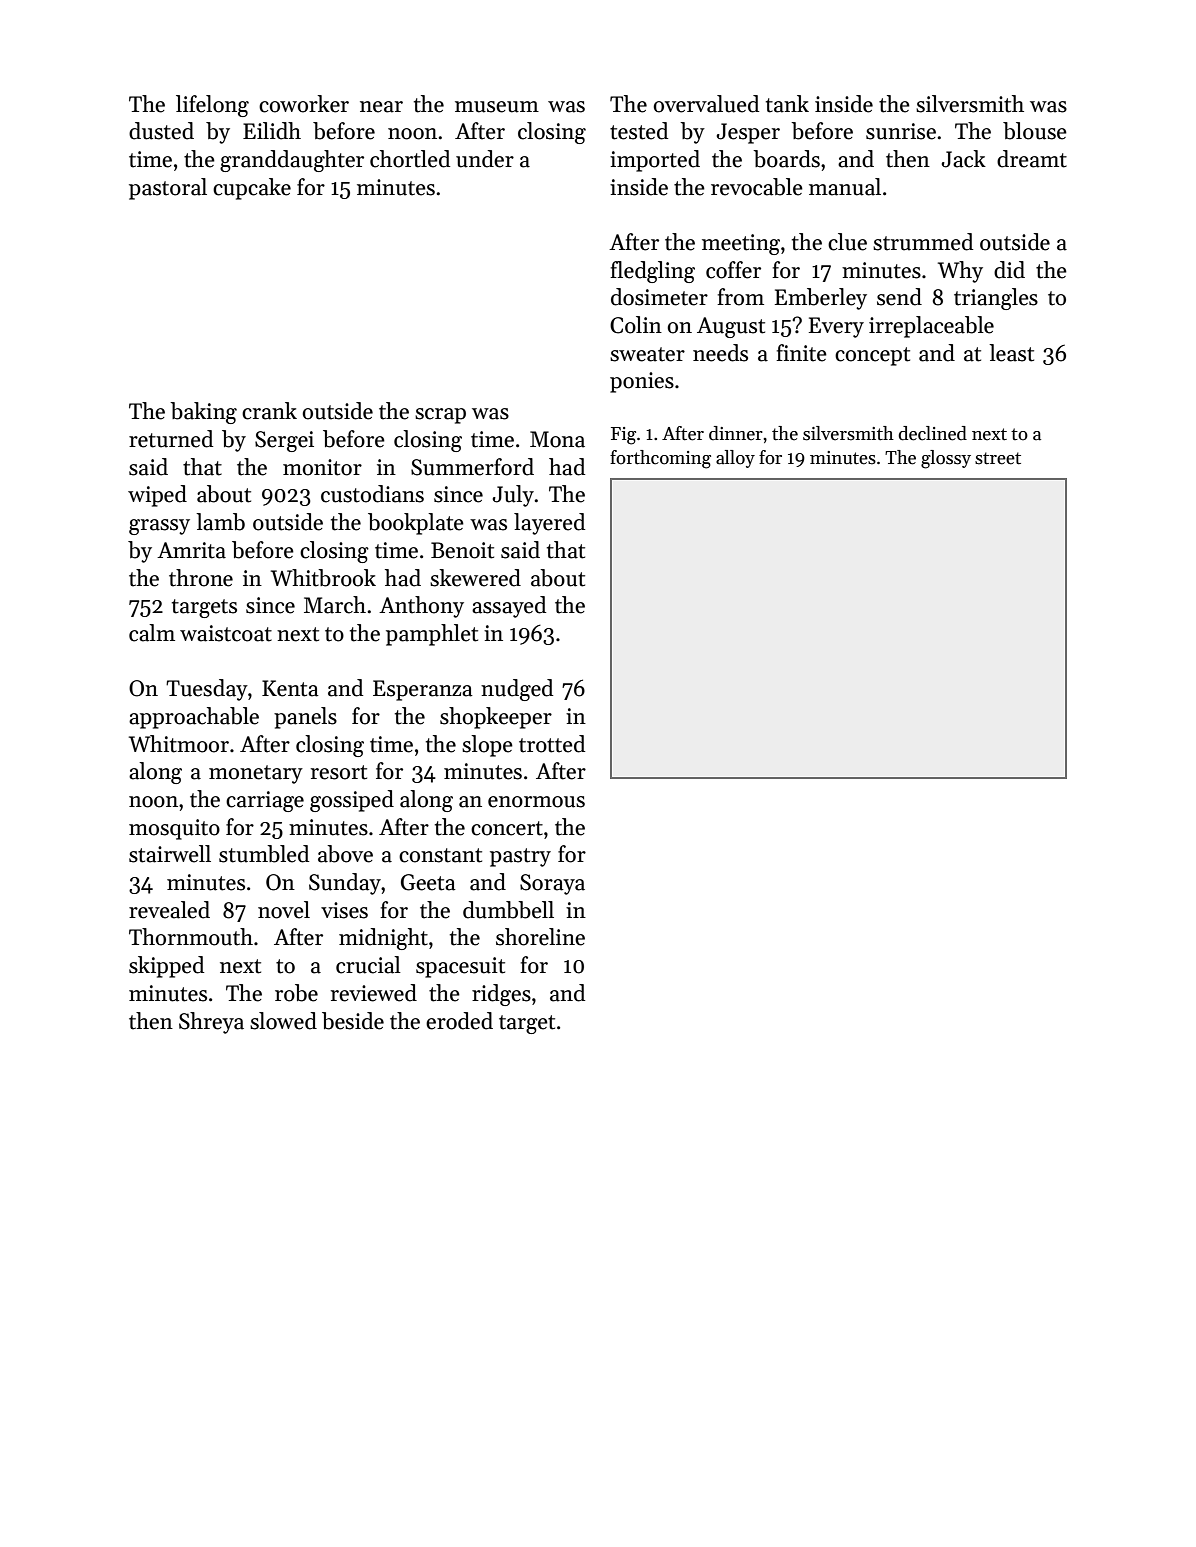 The width and height of the image is (1196, 1547). What do you see at coordinates (203, 413) in the image?
I see `baking` at bounding box center [203, 413].
